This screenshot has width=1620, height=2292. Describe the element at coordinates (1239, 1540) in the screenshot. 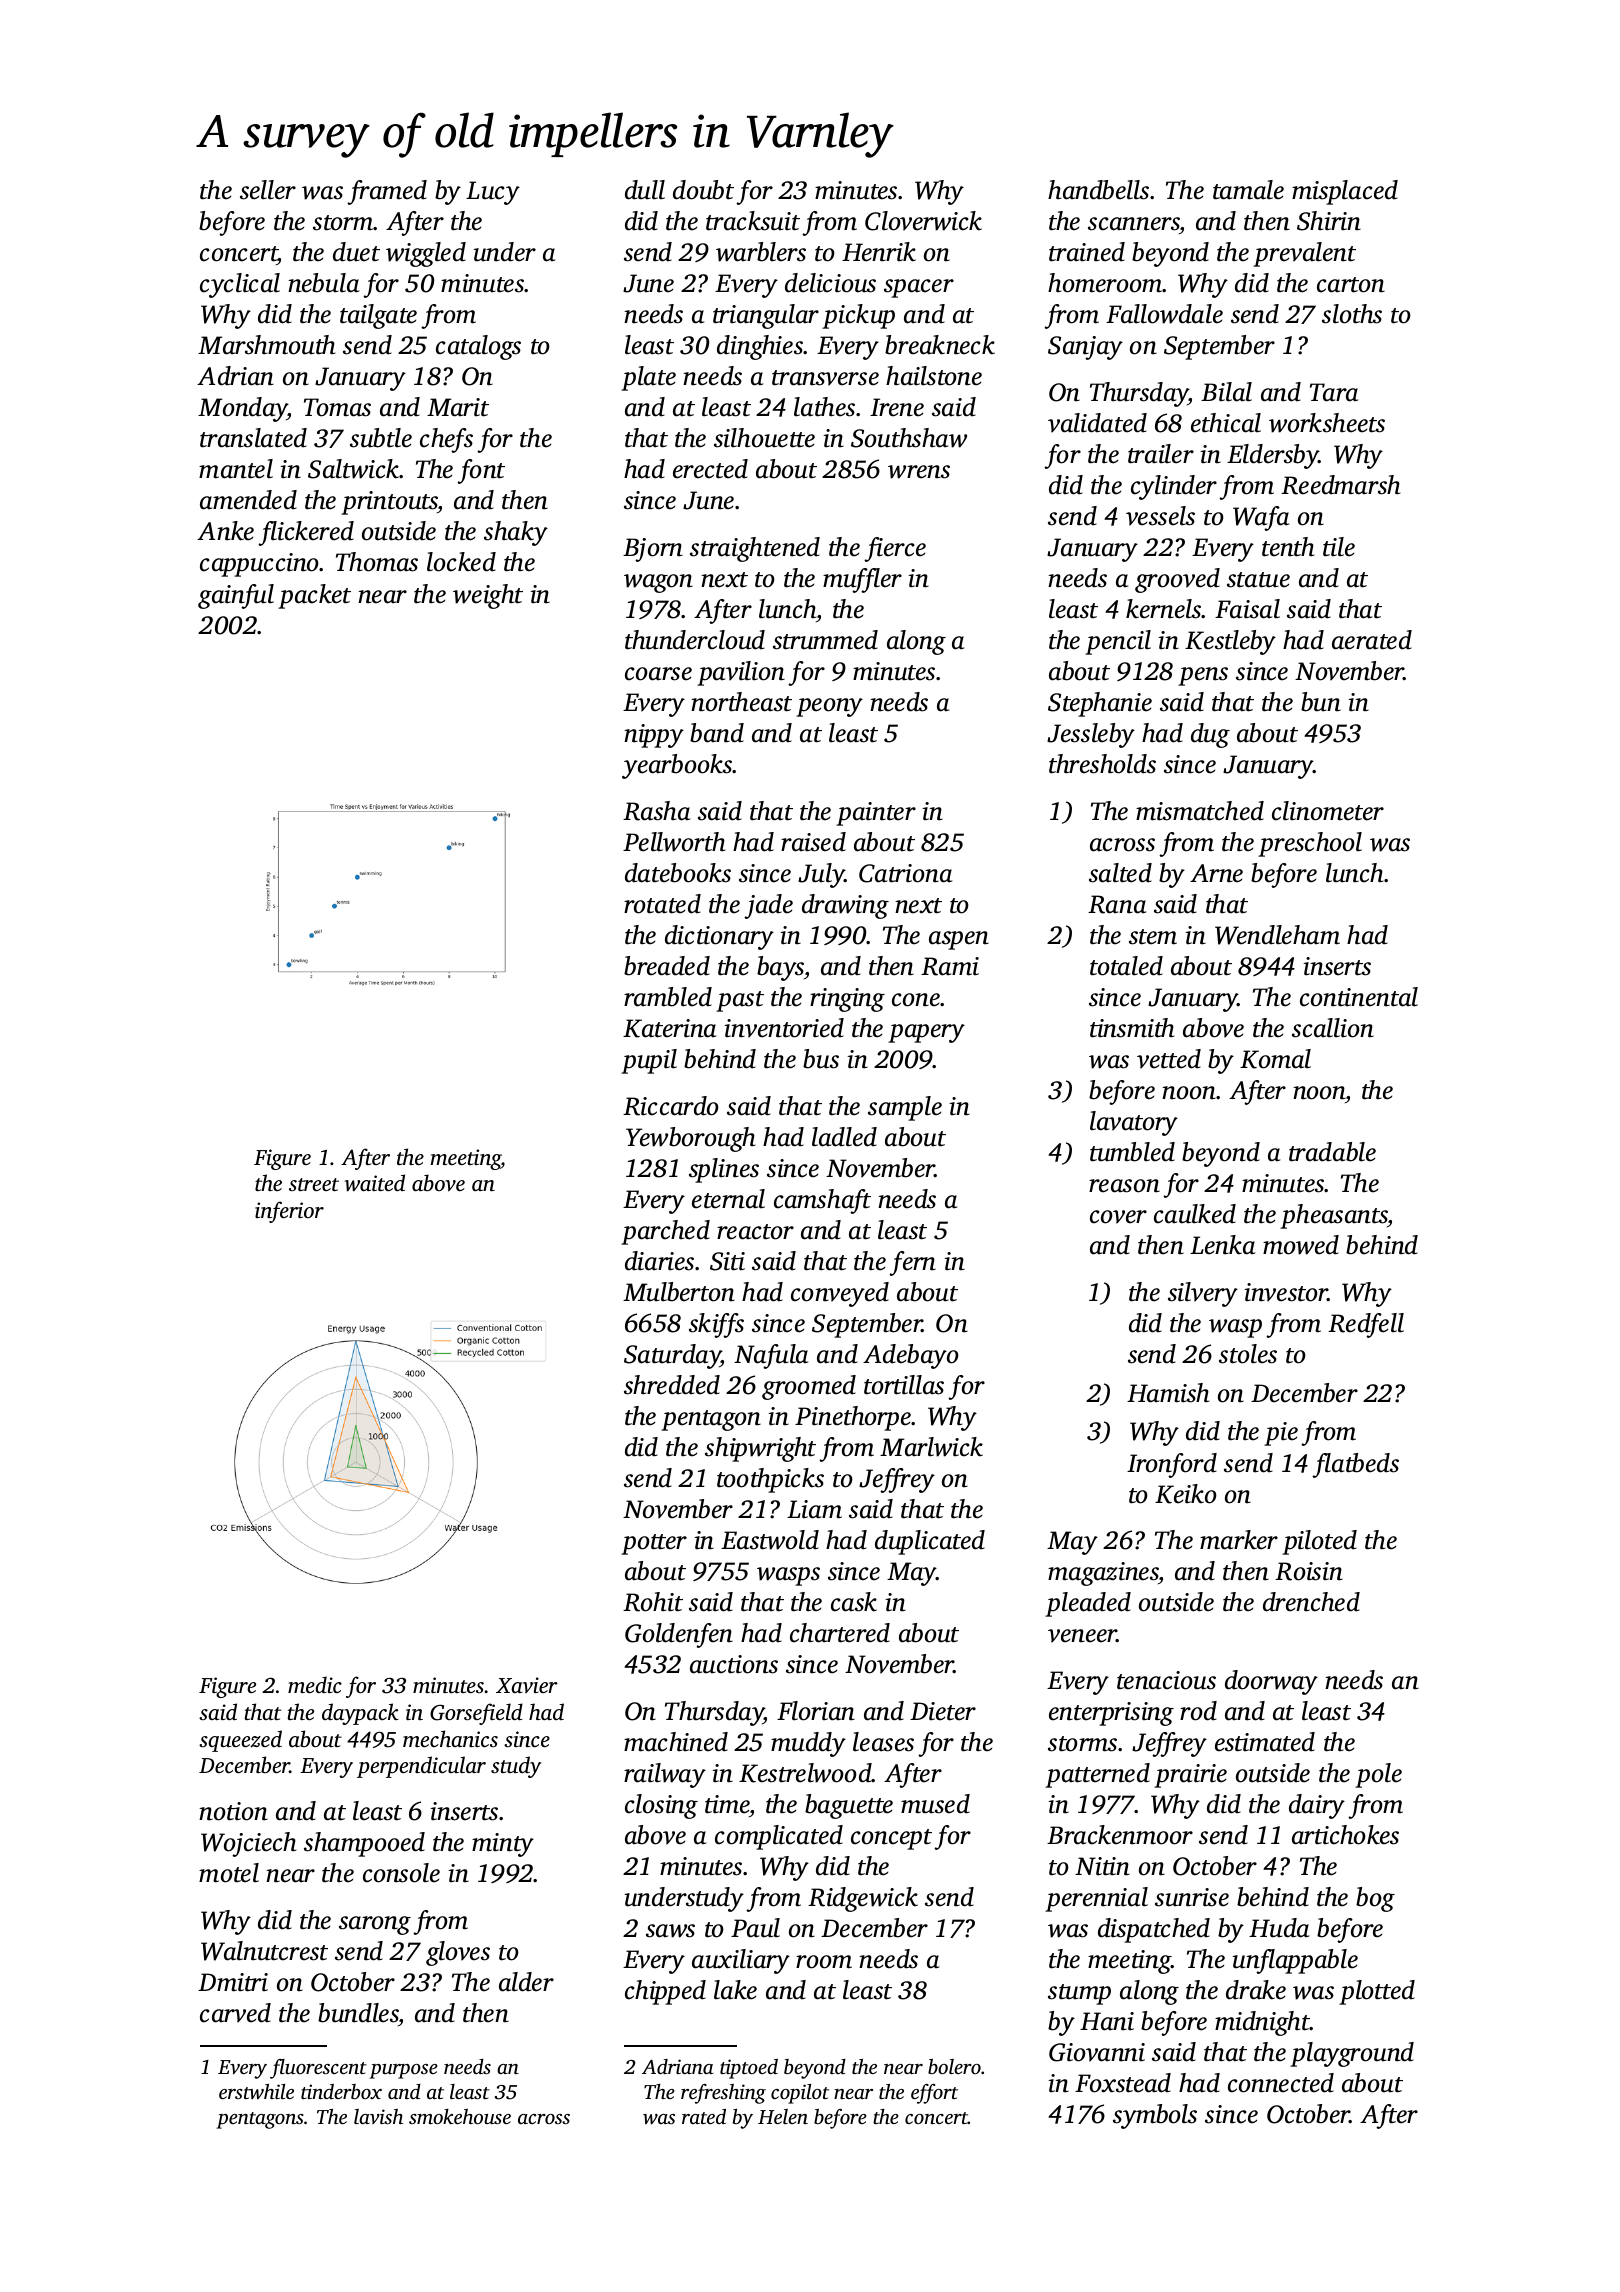

I see `marker` at that location.
